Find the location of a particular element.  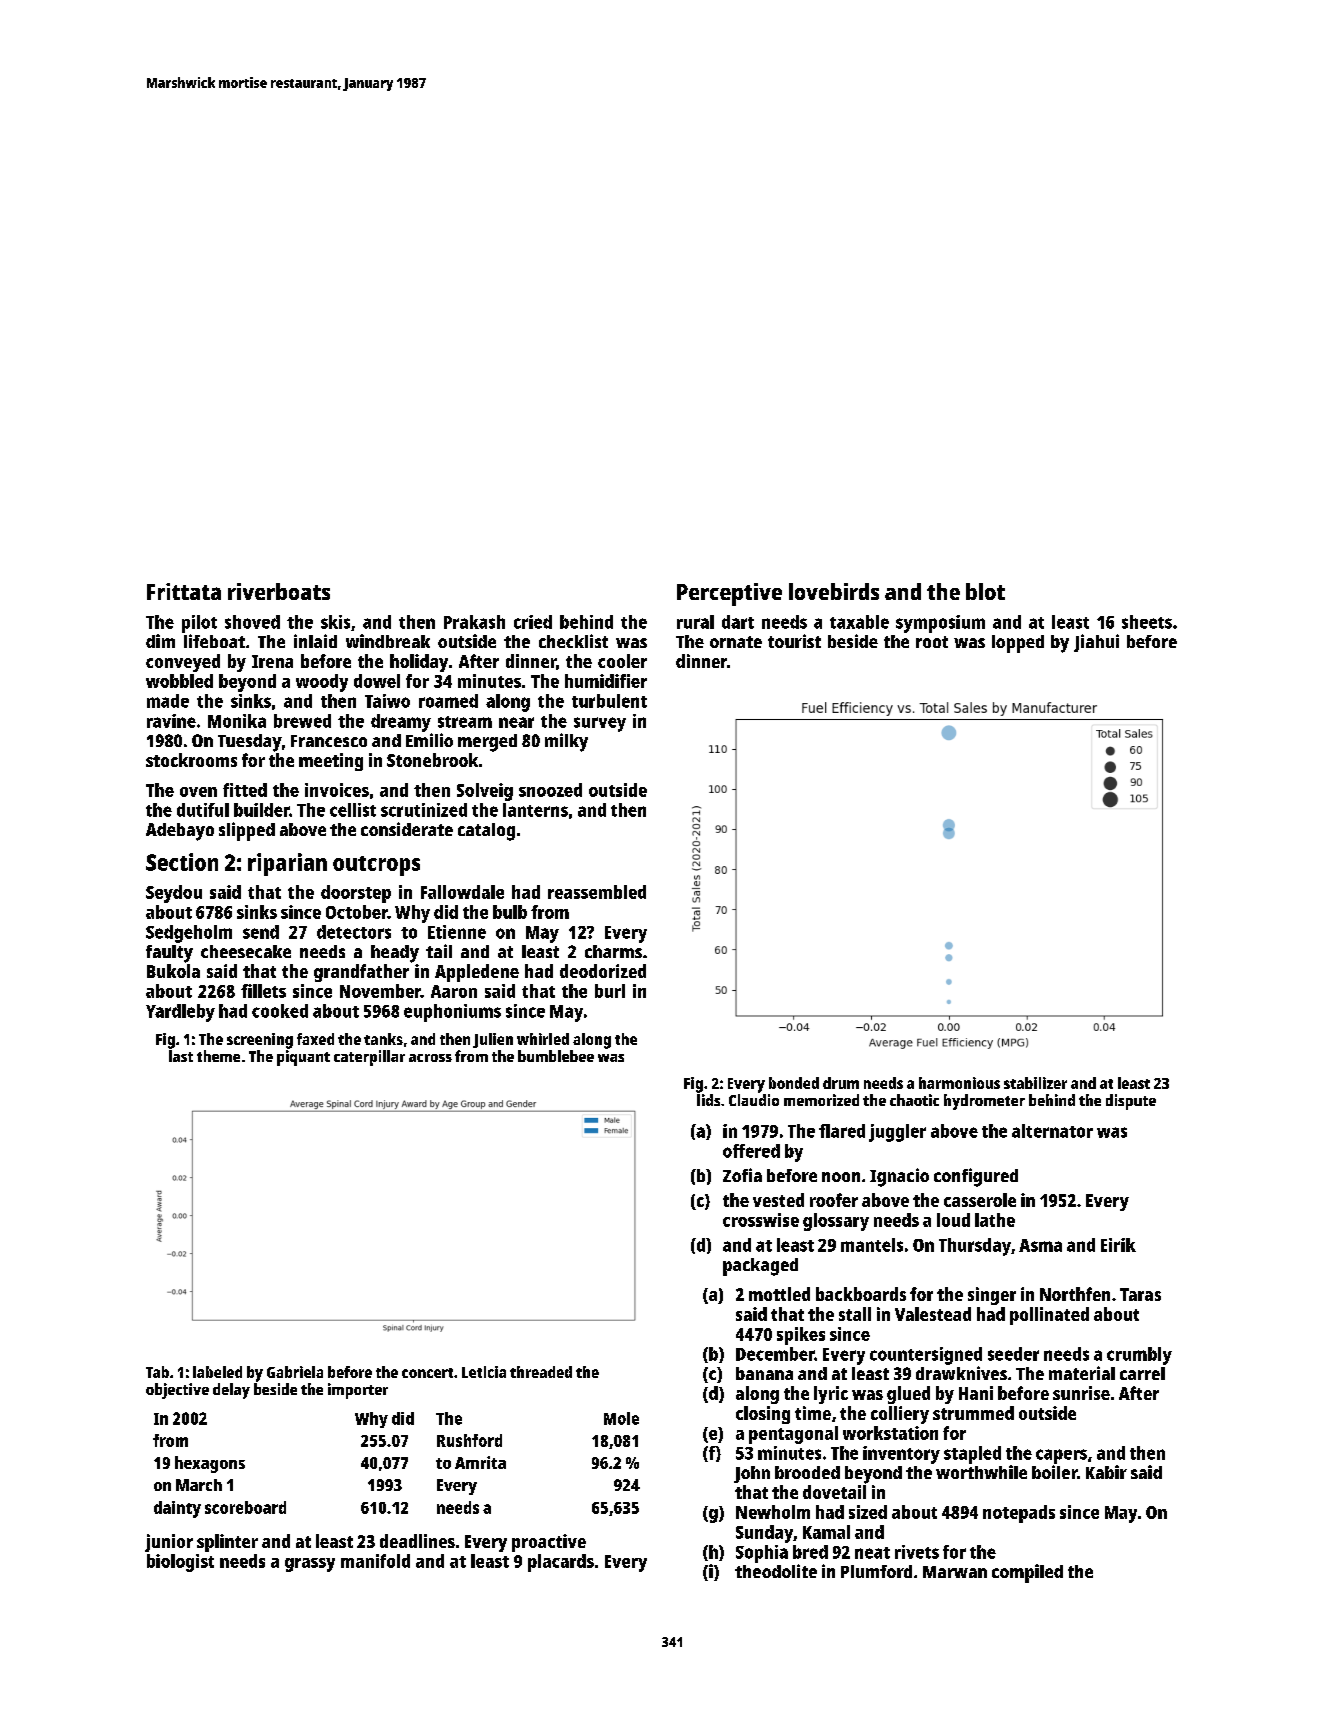

placards is located at coordinates (561, 1563).
